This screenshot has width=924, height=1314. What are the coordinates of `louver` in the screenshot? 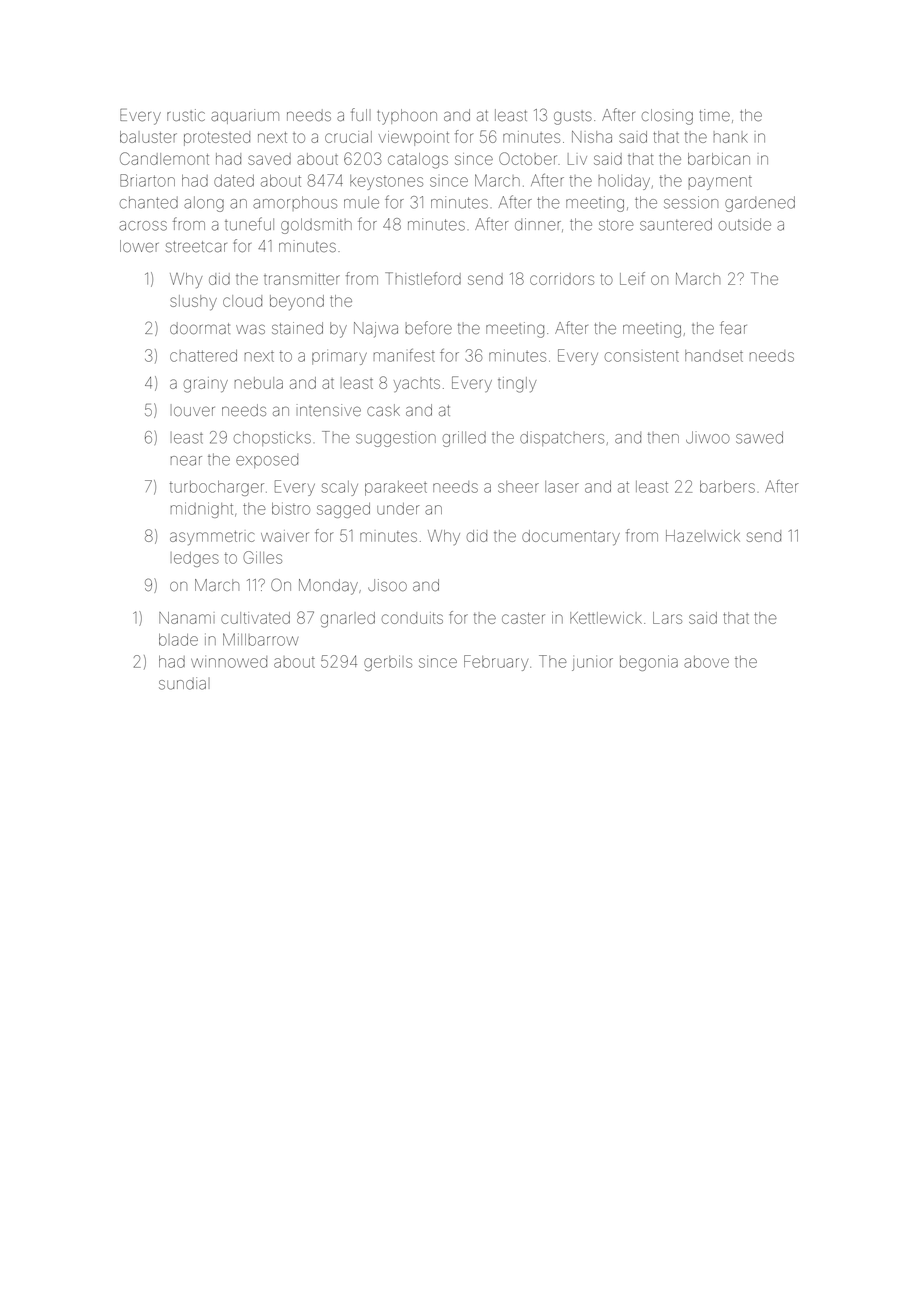 It's located at (194, 411).
